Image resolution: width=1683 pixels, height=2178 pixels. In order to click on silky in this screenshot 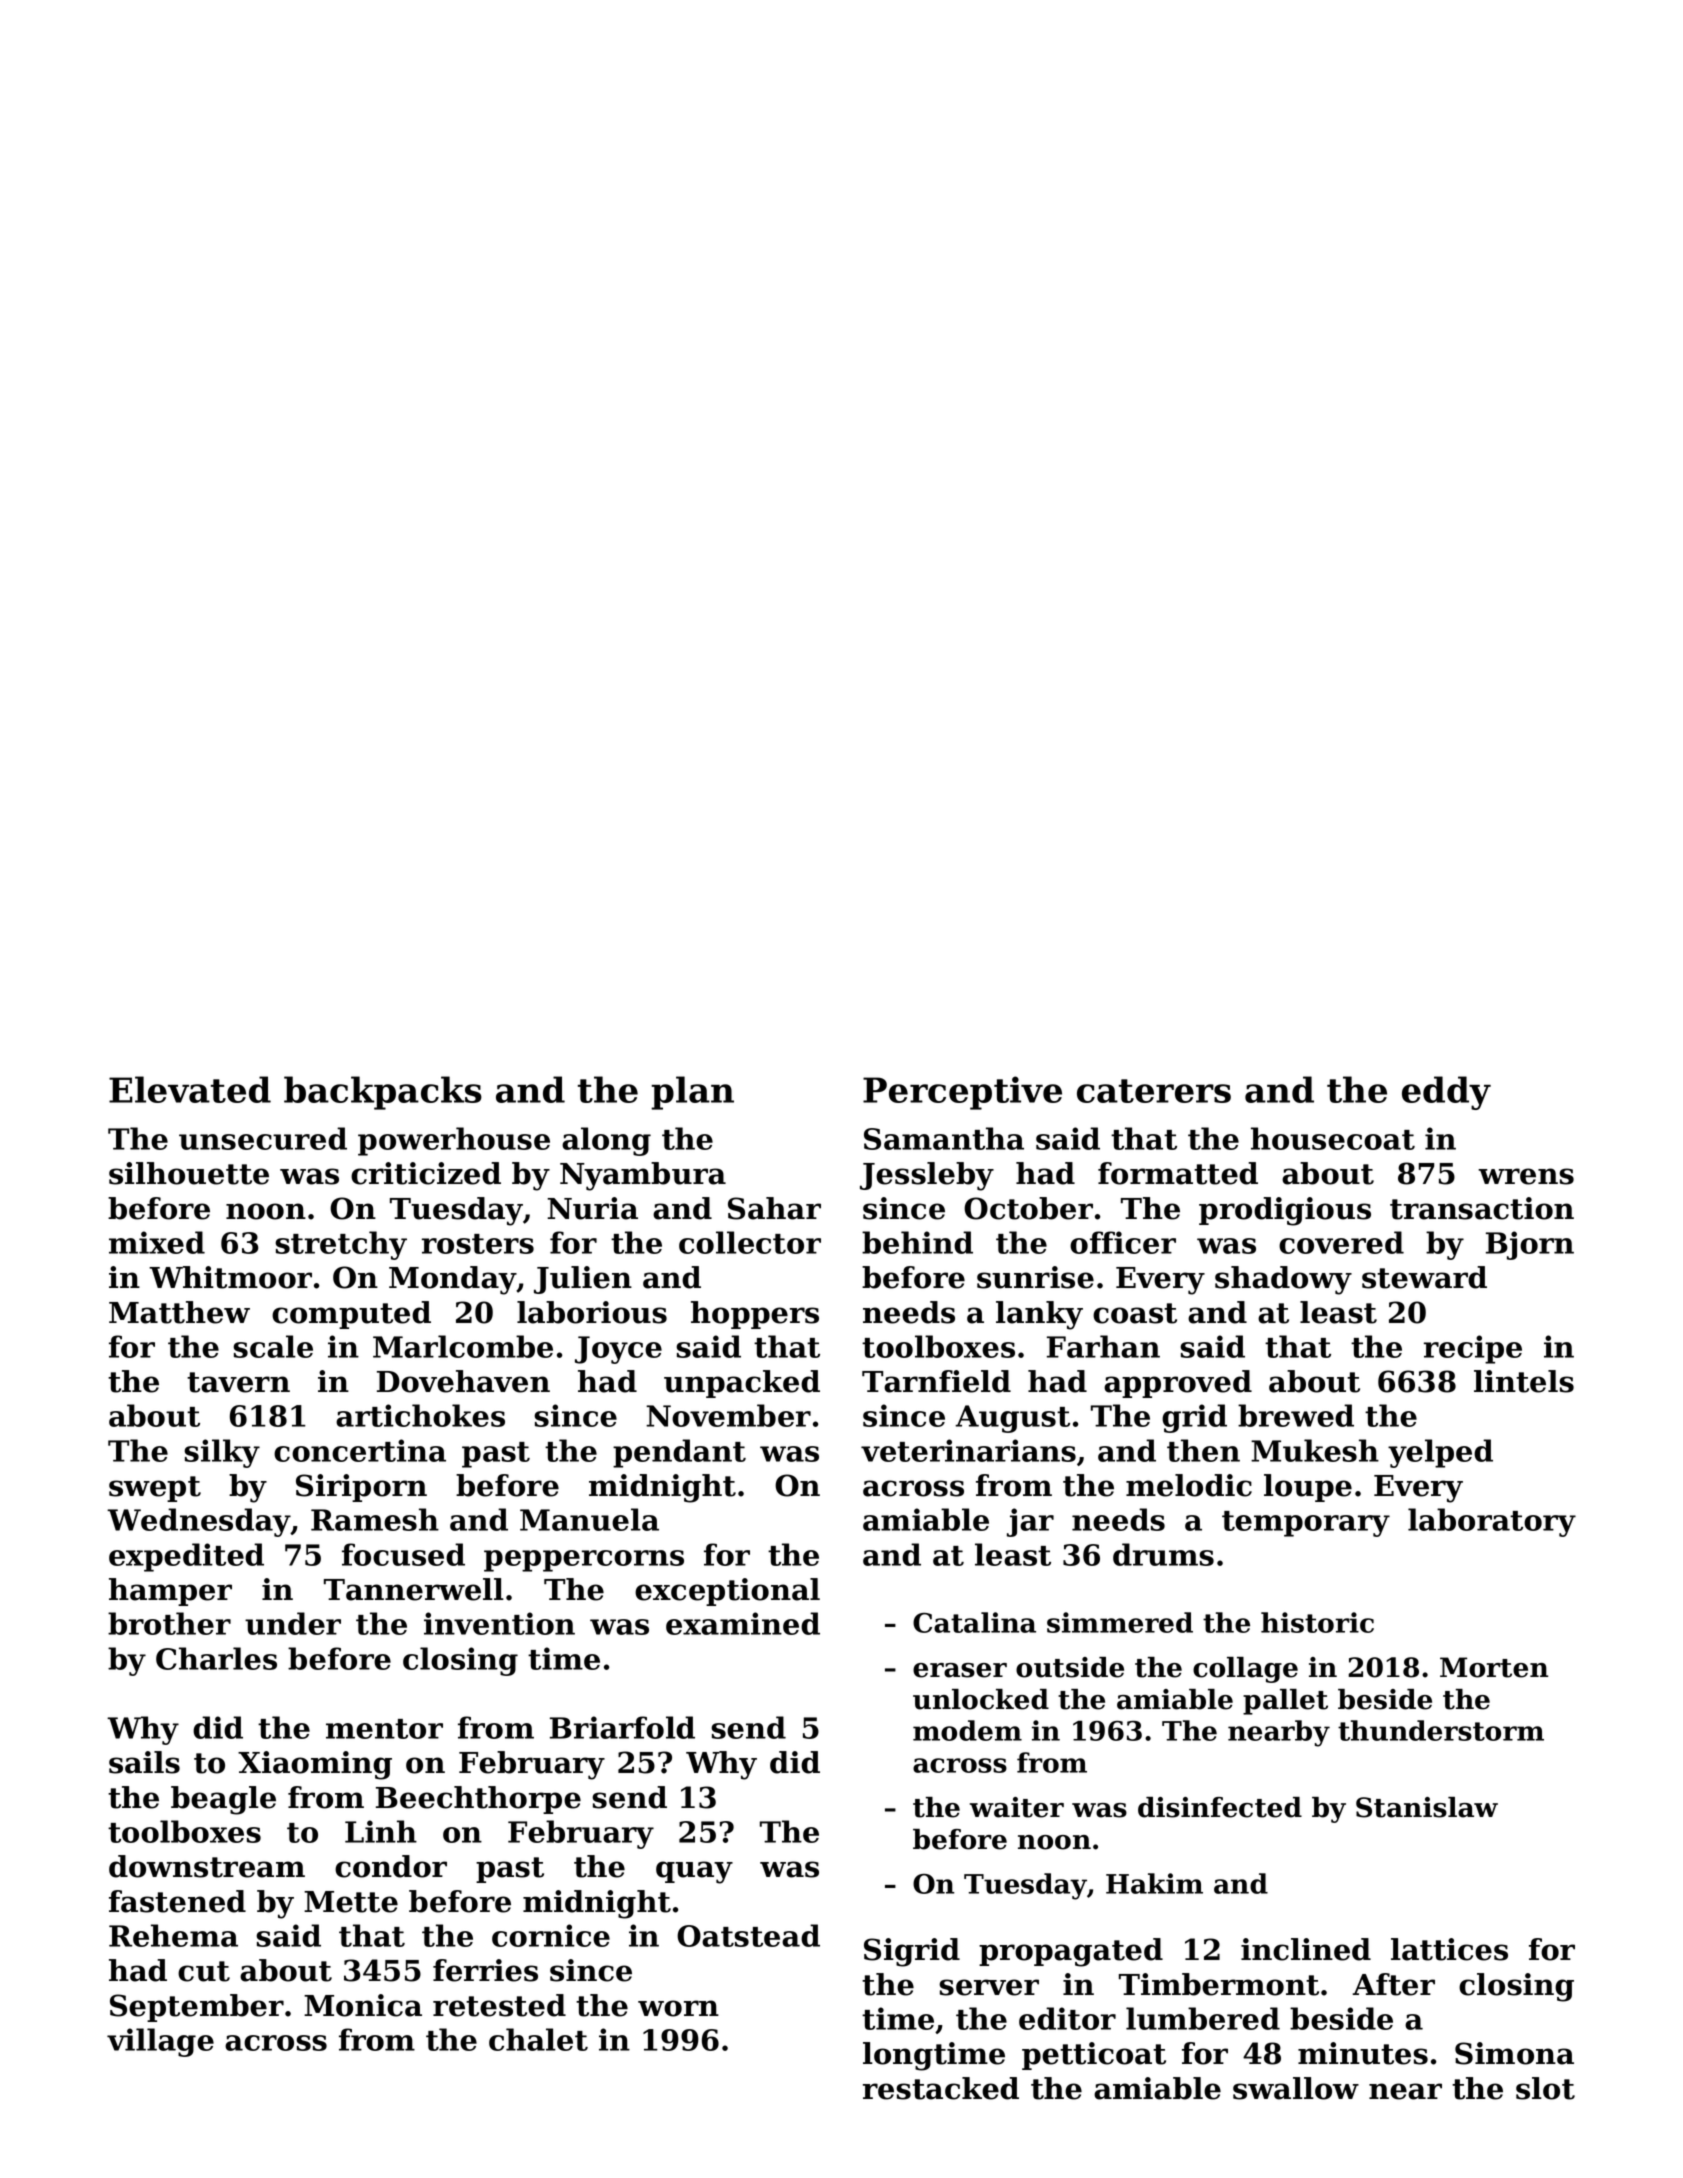, I will do `click(222, 1453)`.
